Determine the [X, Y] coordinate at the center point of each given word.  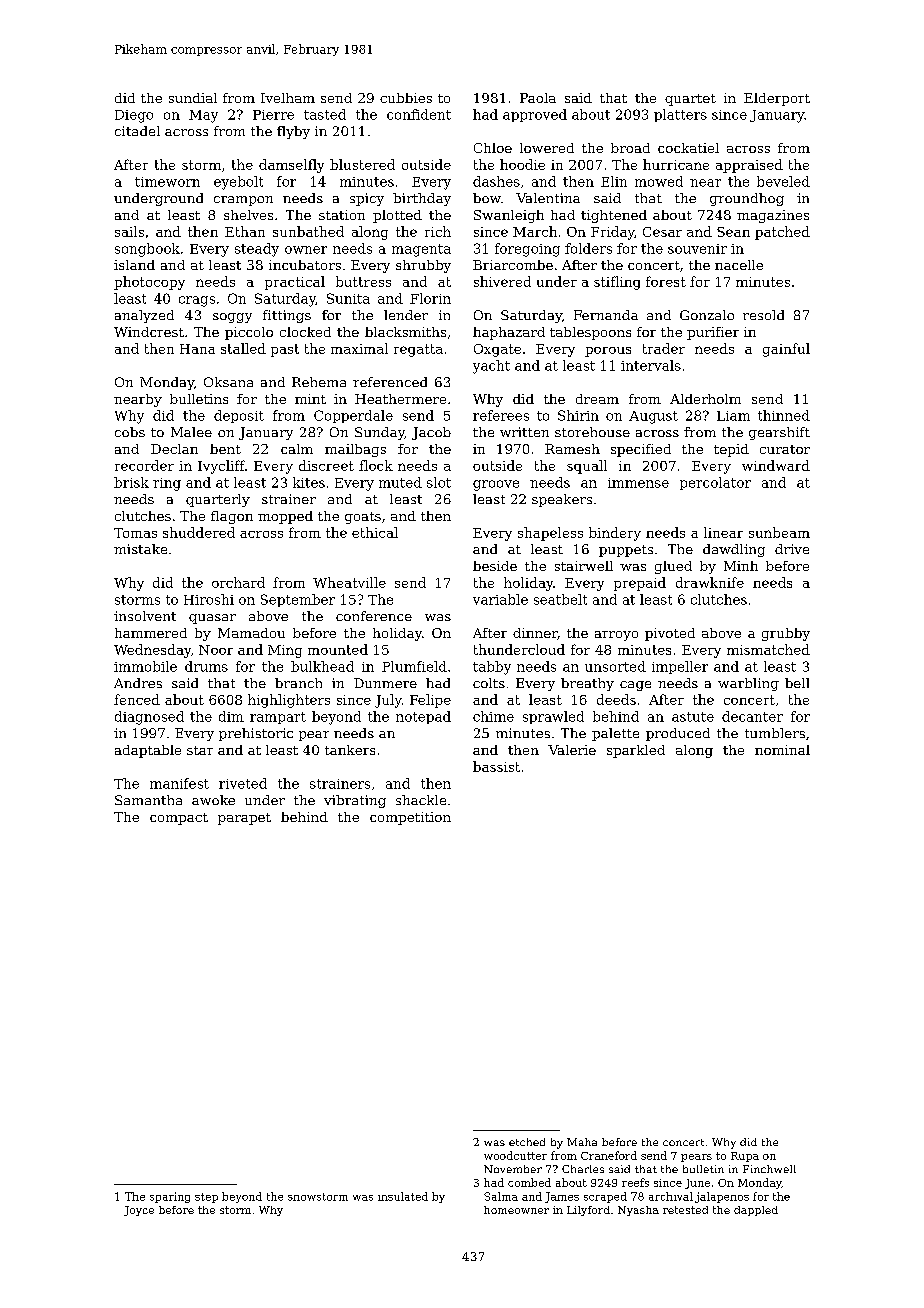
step [206, 1198]
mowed [659, 181]
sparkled [636, 751]
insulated [403, 1196]
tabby [492, 668]
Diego [134, 116]
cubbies [406, 98]
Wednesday [152, 651]
